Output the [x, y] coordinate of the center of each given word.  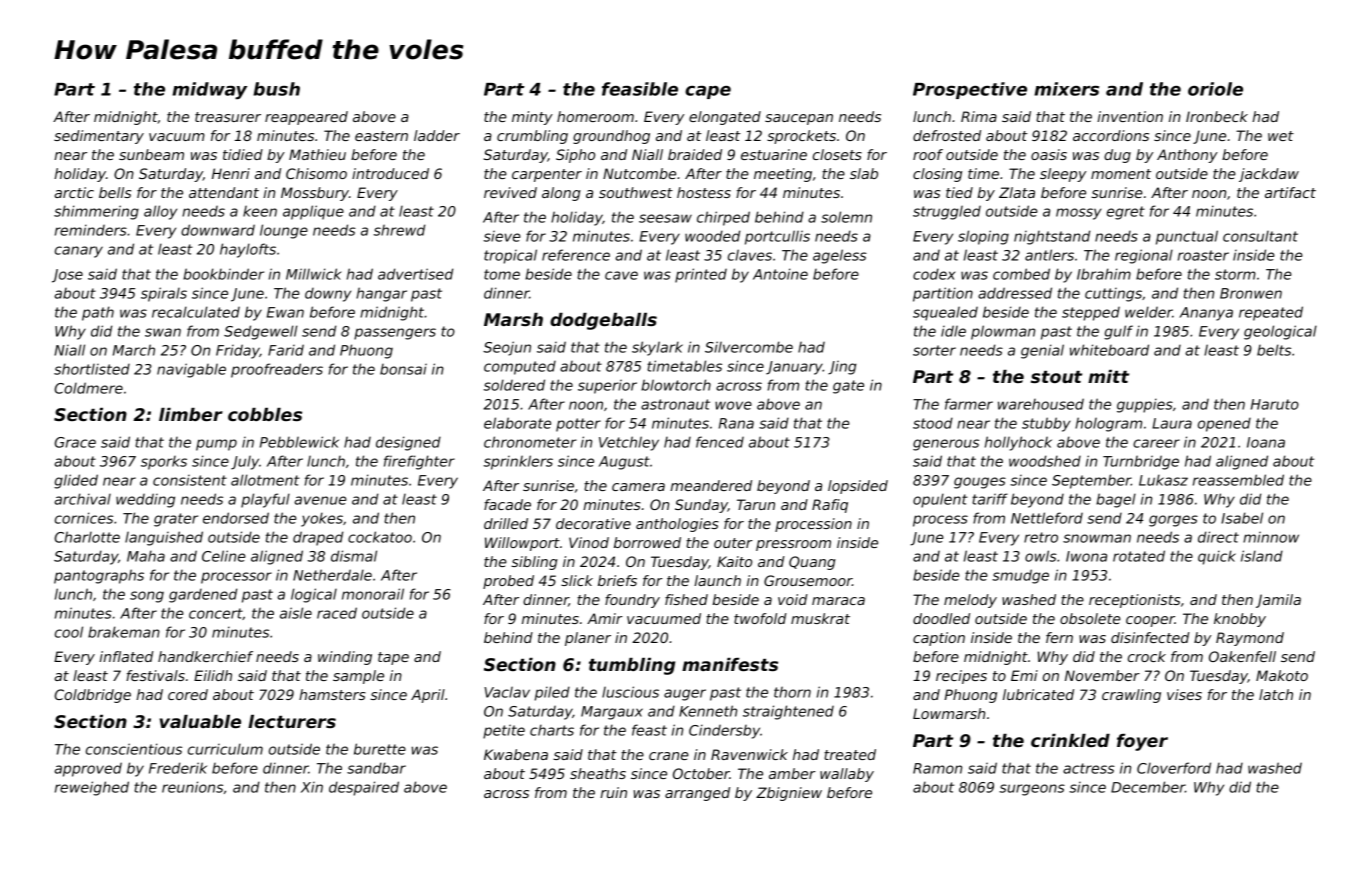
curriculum [225, 749]
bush [276, 89]
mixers [1066, 89]
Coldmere [88, 388]
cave [621, 275]
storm [1235, 274]
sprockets [801, 137]
